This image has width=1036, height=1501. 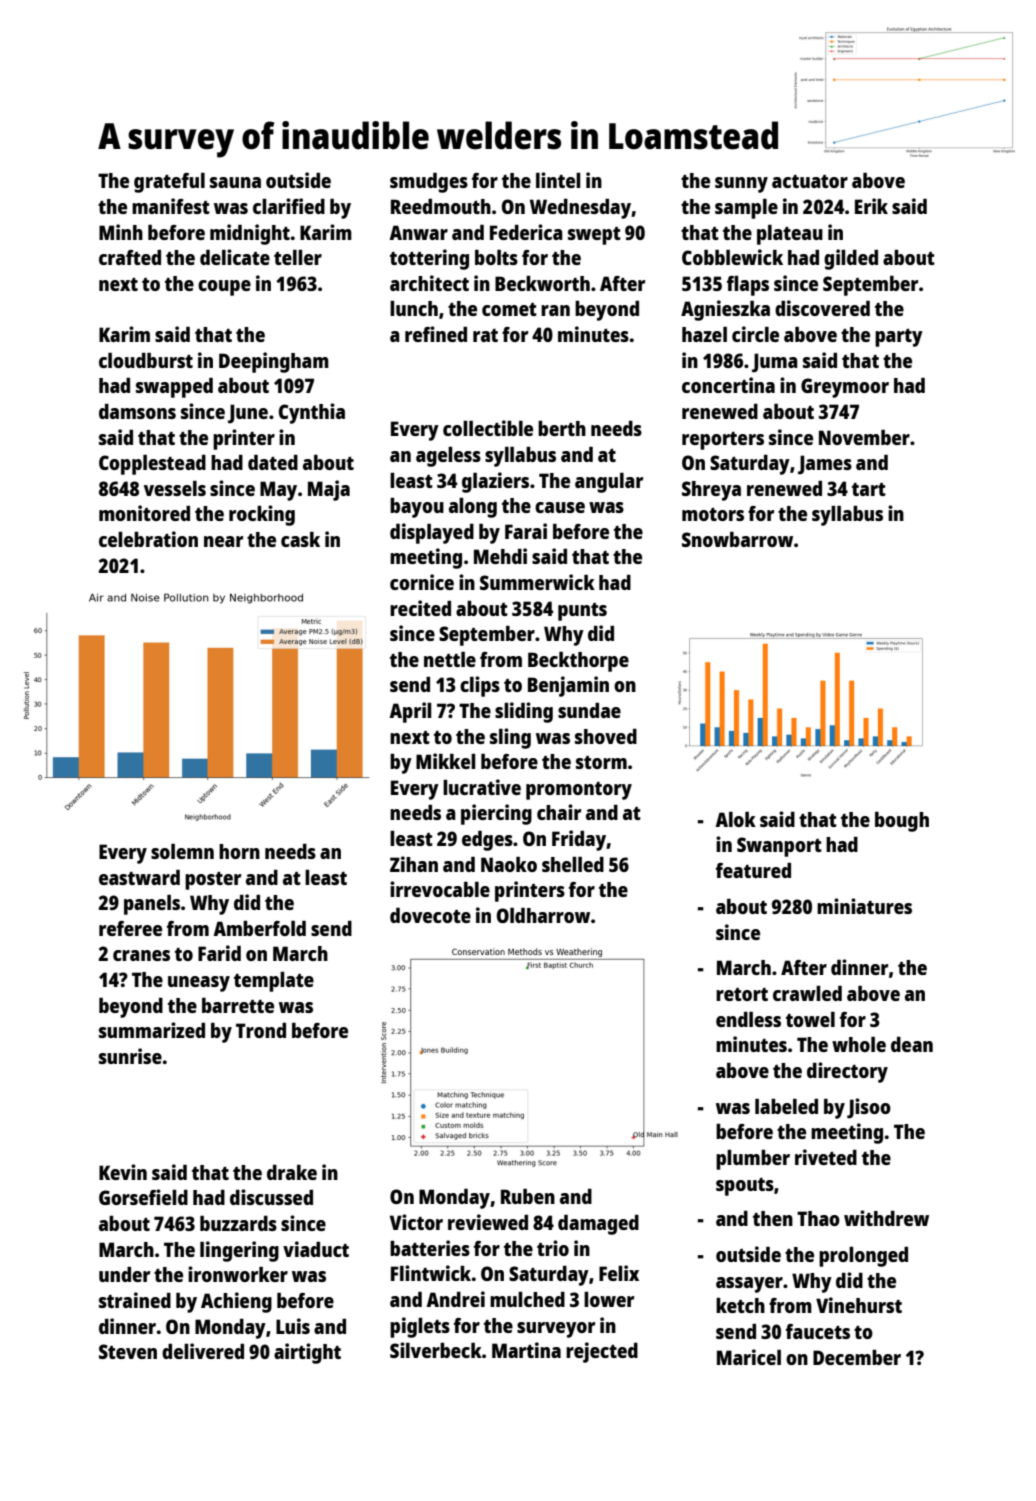 I want to click on concertina, so click(x=728, y=385).
